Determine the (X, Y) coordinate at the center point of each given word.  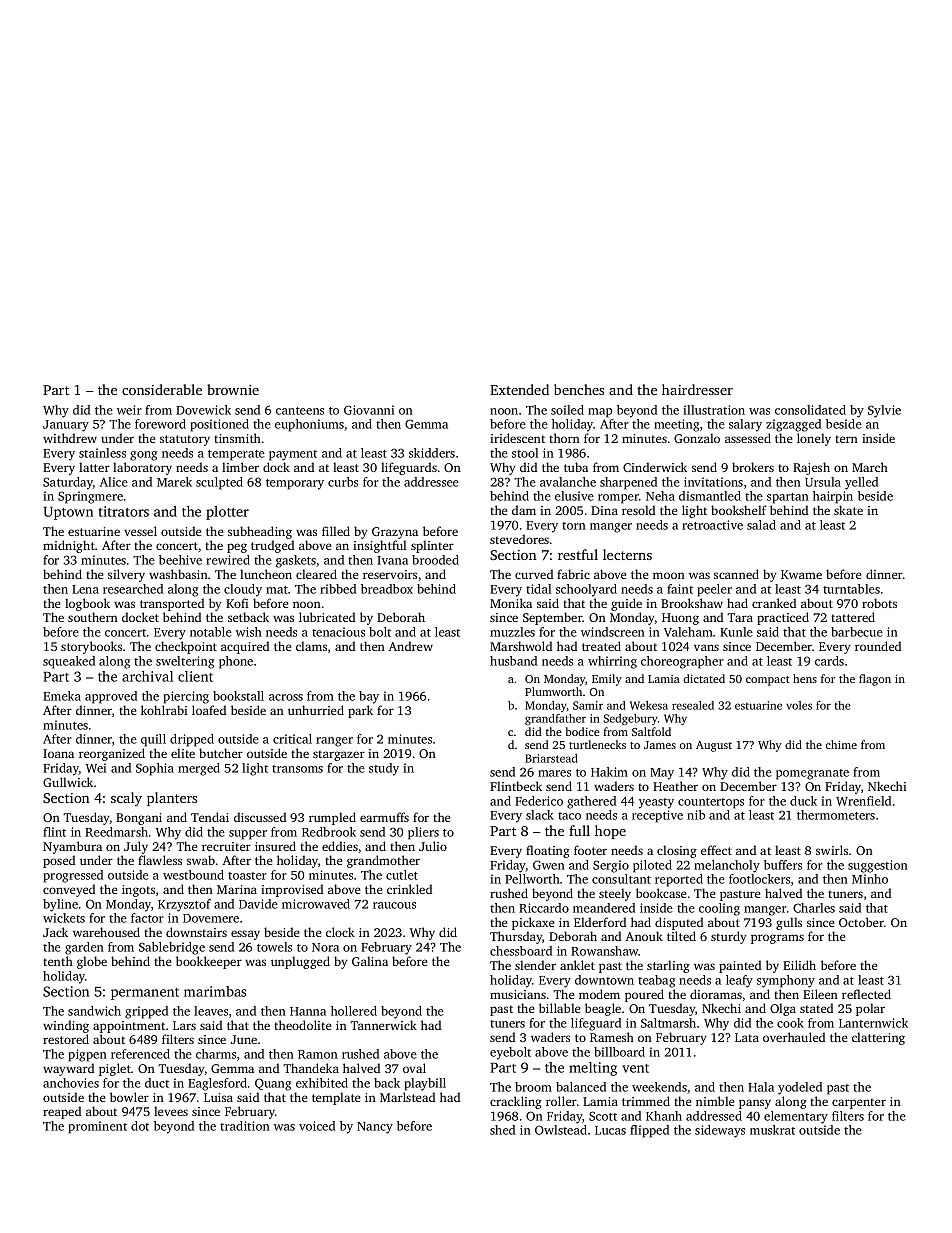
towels (274, 947)
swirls (832, 850)
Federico (539, 801)
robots (879, 603)
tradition (245, 1126)
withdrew (70, 438)
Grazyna (395, 533)
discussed (260, 817)
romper (618, 499)
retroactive (712, 525)
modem (599, 994)
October (861, 922)
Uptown (68, 513)
